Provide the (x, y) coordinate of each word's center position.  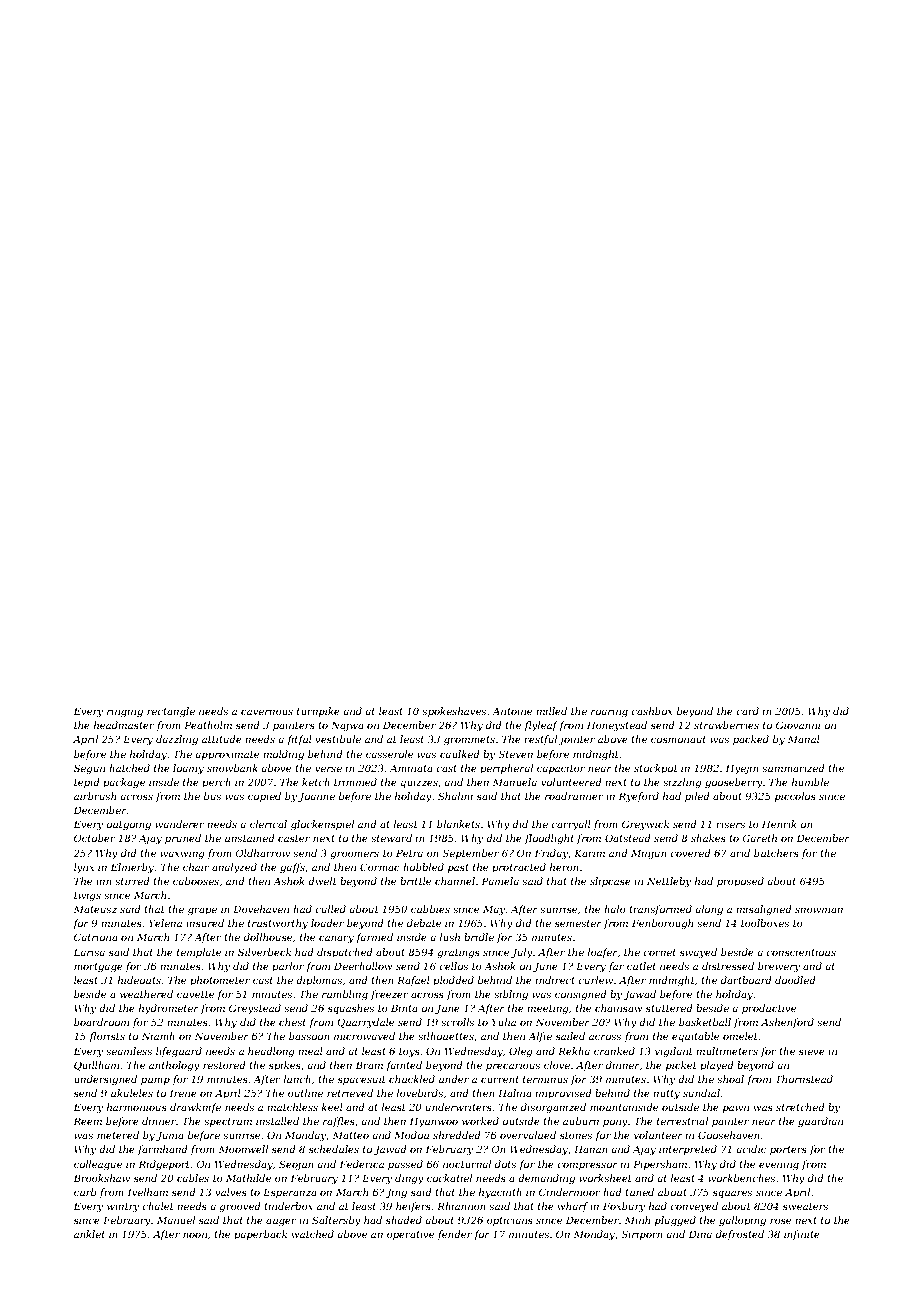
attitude (222, 739)
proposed (740, 882)
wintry (123, 1207)
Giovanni (798, 725)
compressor (587, 1166)
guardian (820, 1122)
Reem (87, 1121)
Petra (409, 853)
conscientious (801, 952)
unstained (250, 838)
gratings (458, 953)
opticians (510, 1221)
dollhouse (268, 937)
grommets (469, 740)
